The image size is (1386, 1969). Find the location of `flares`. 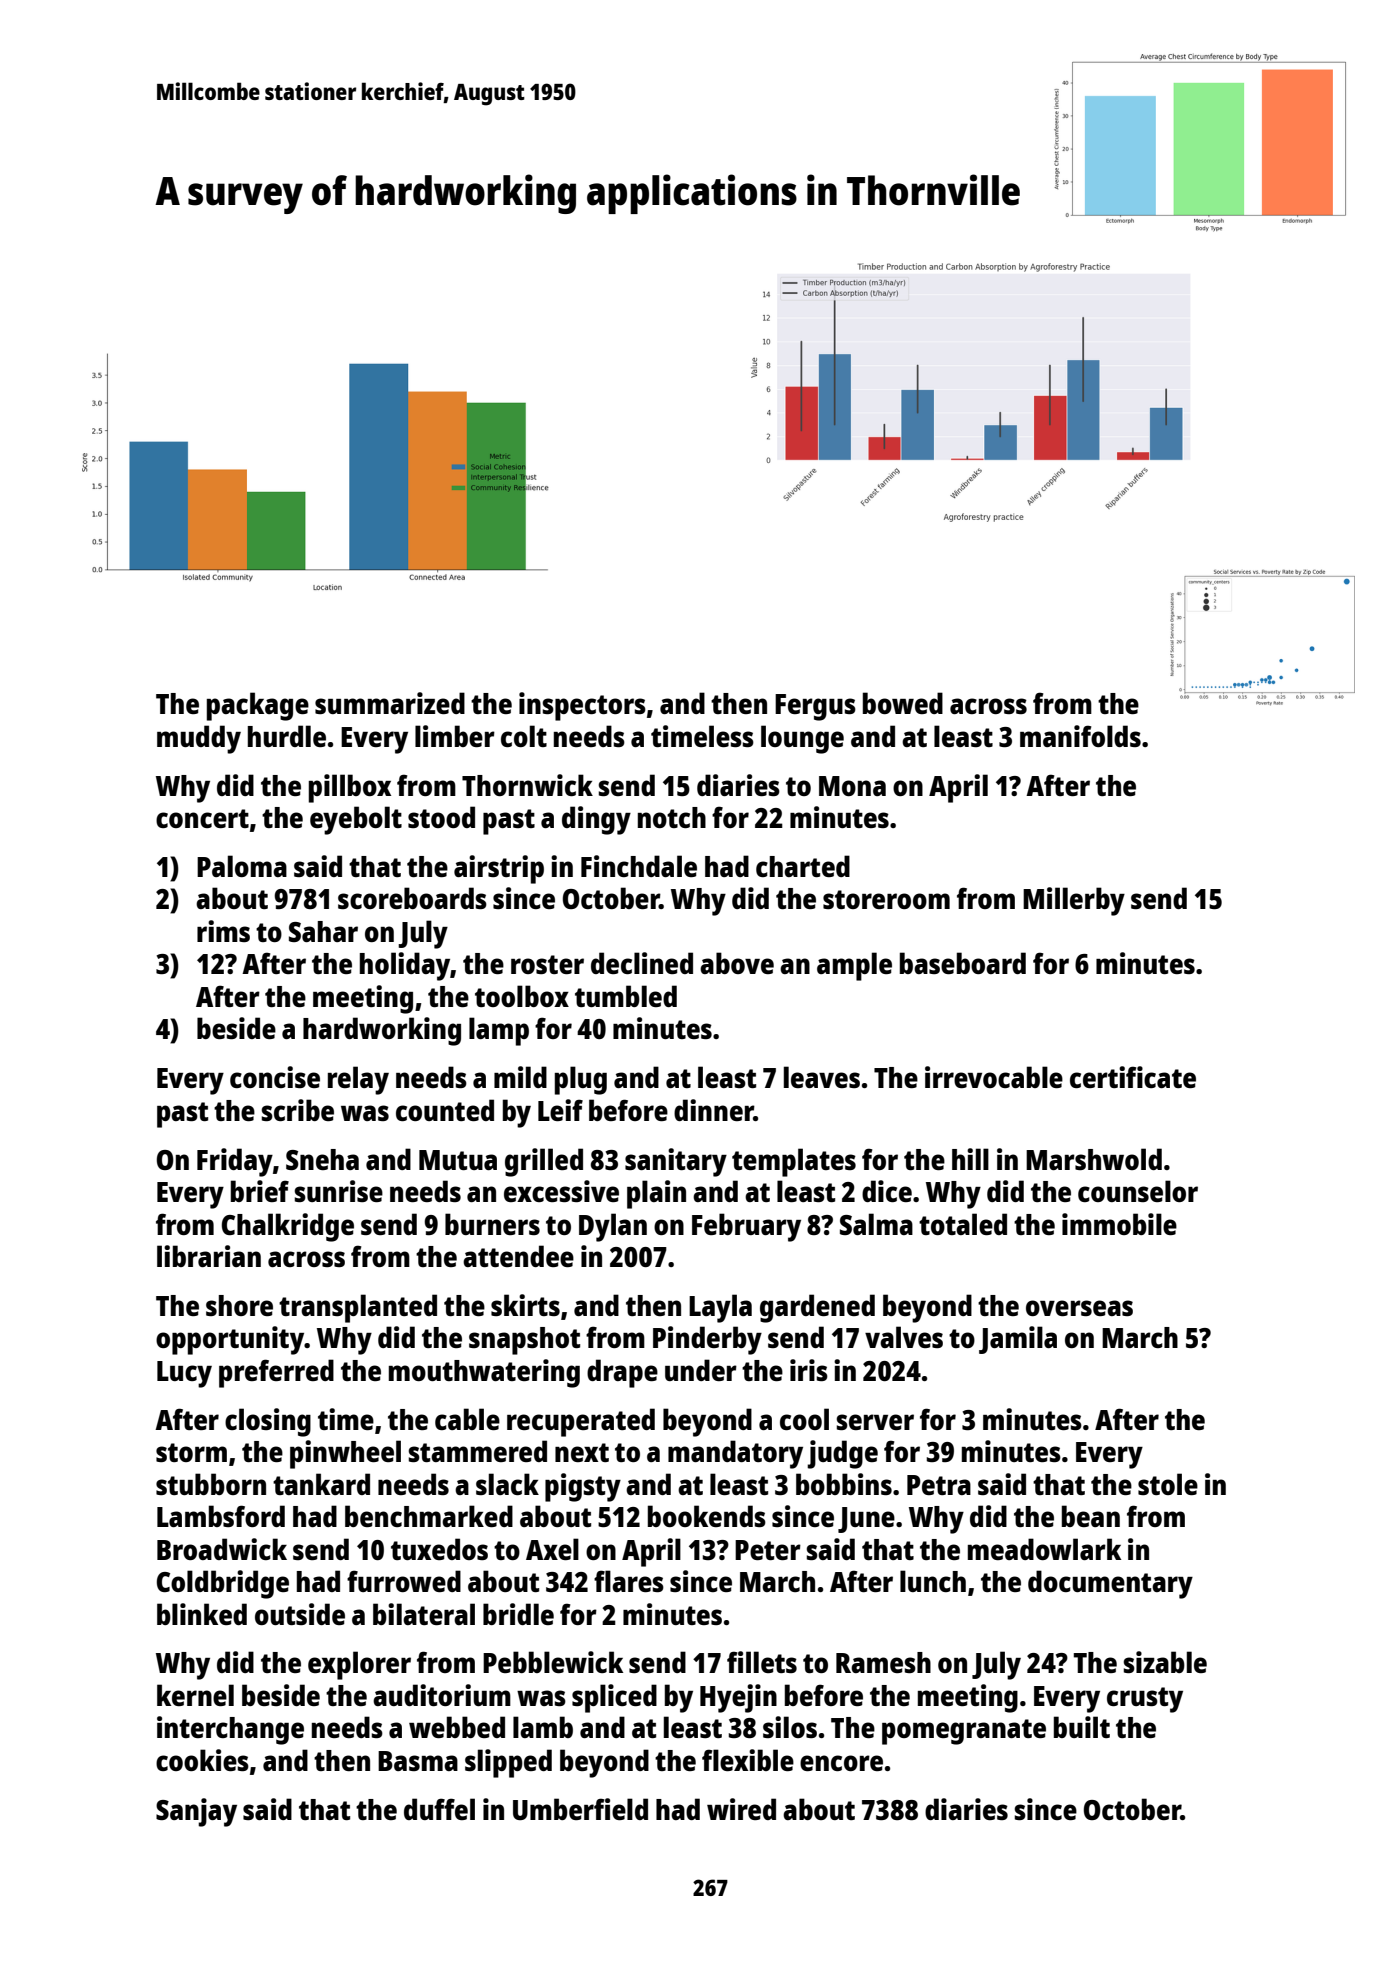

flares is located at coordinates (629, 1581).
